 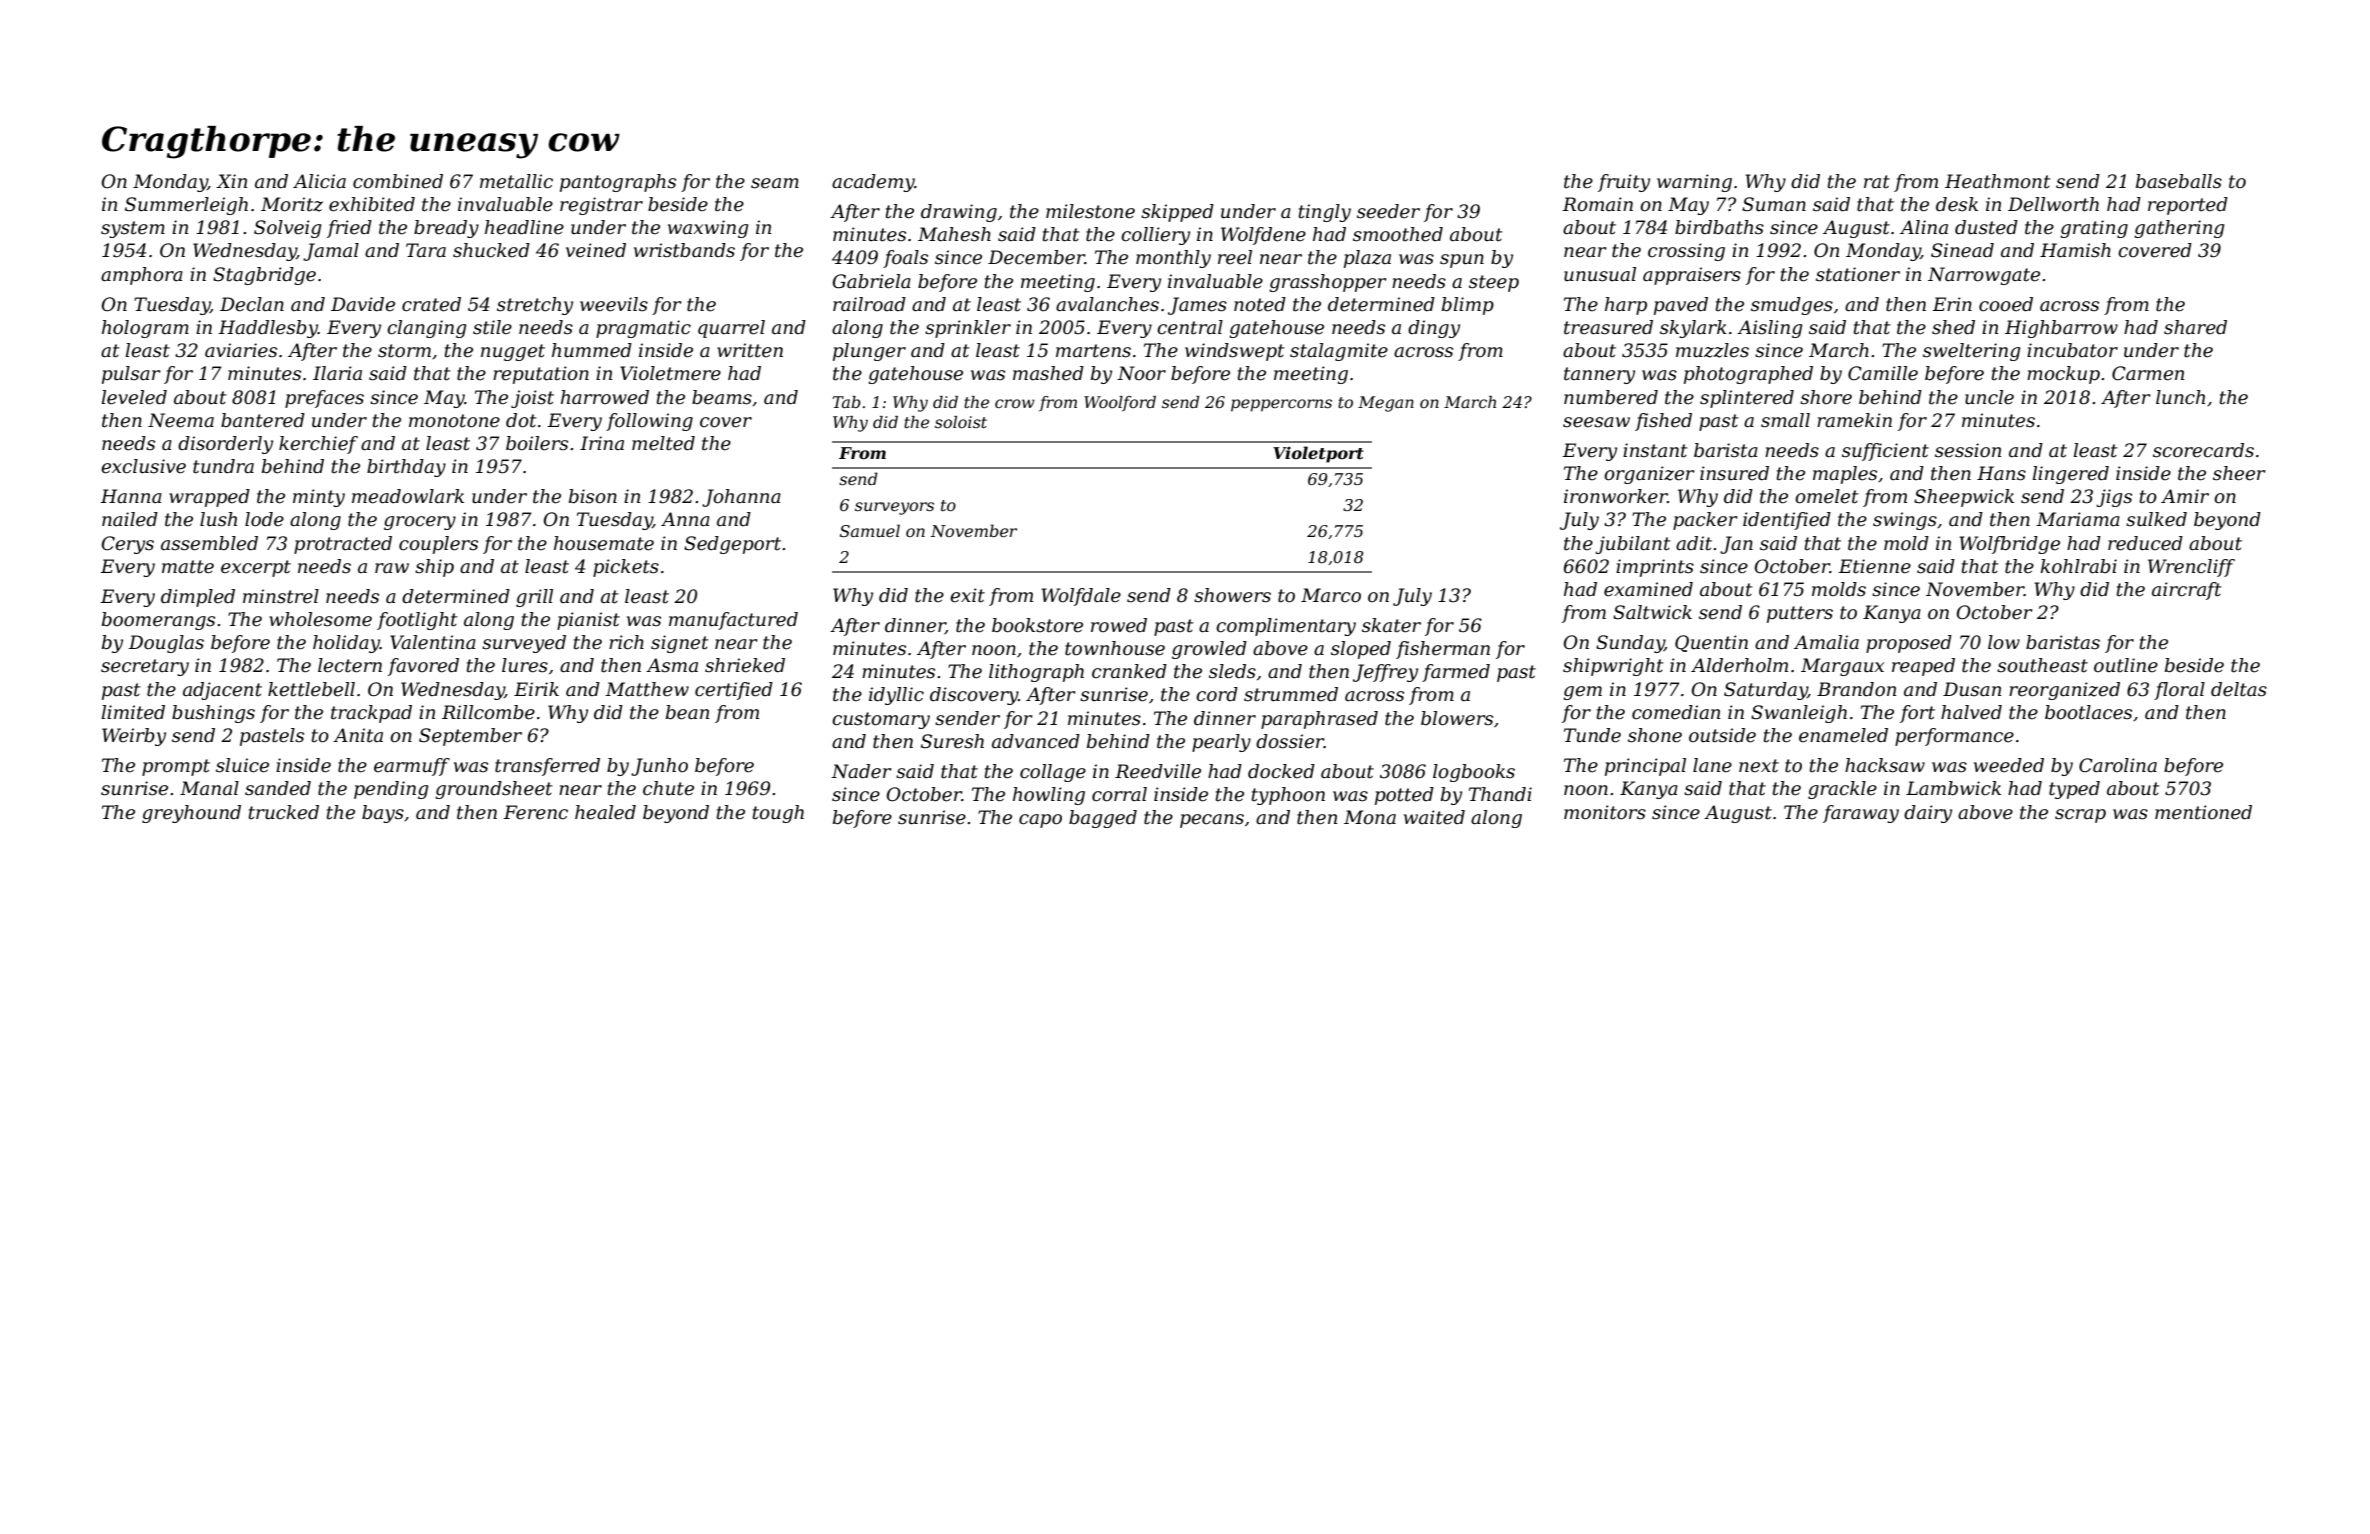 What do you see at coordinates (873, 183) in the image?
I see `academy` at bounding box center [873, 183].
